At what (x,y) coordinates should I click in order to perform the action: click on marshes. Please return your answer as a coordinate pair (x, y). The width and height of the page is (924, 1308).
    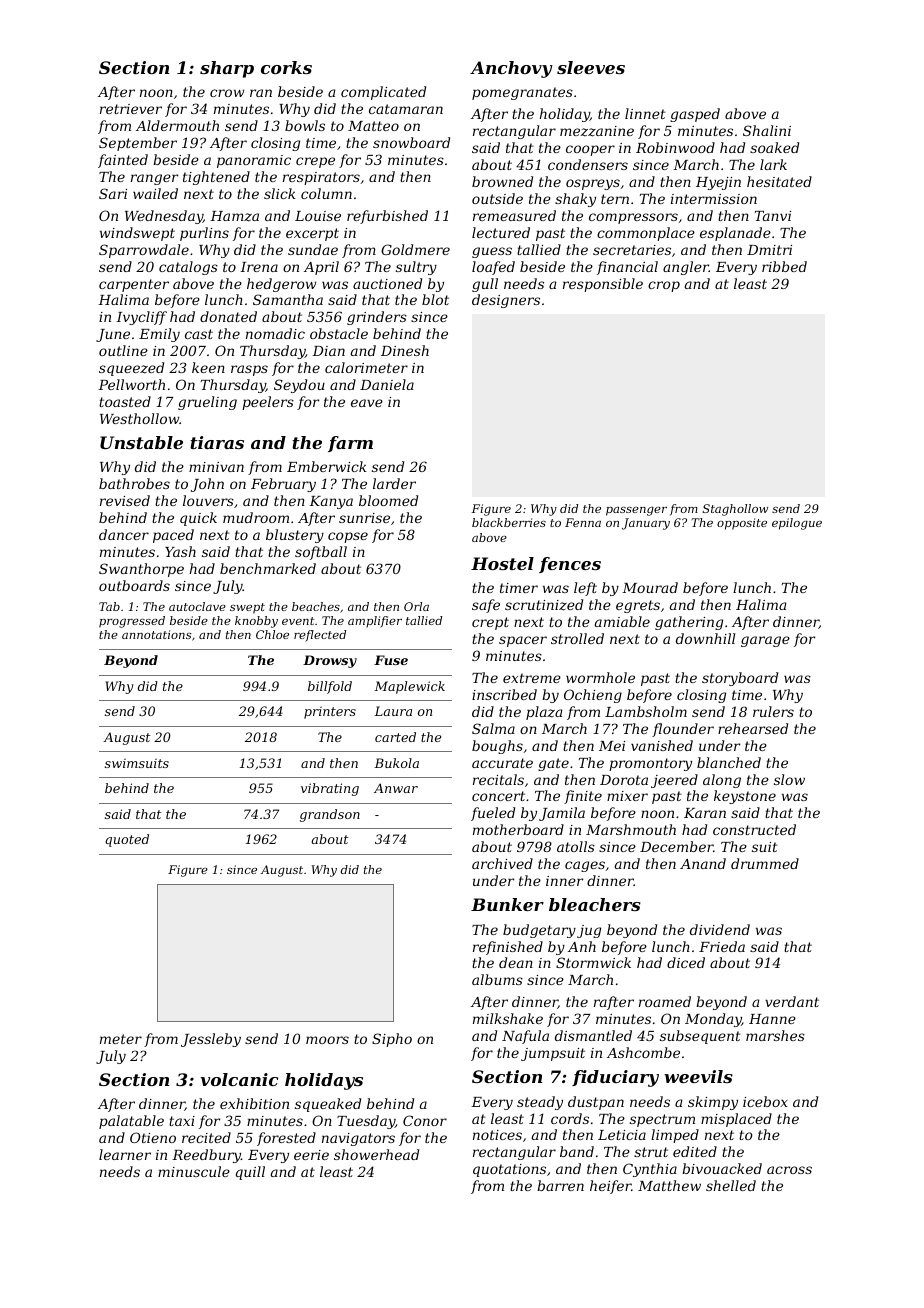
    Looking at the image, I should click on (775, 1035).
